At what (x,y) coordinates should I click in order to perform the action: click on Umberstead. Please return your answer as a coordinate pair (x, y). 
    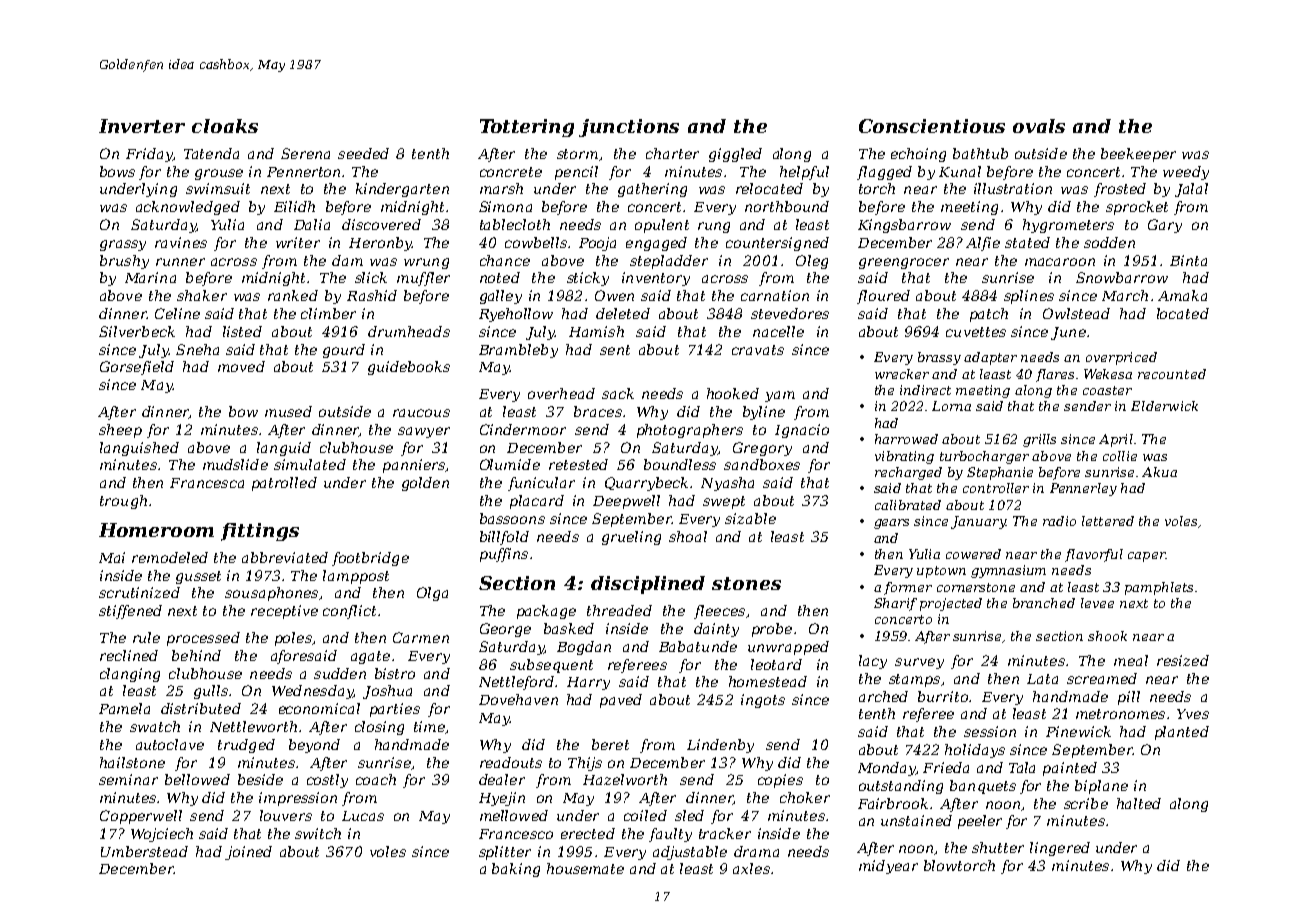
    Looking at the image, I should click on (144, 851).
